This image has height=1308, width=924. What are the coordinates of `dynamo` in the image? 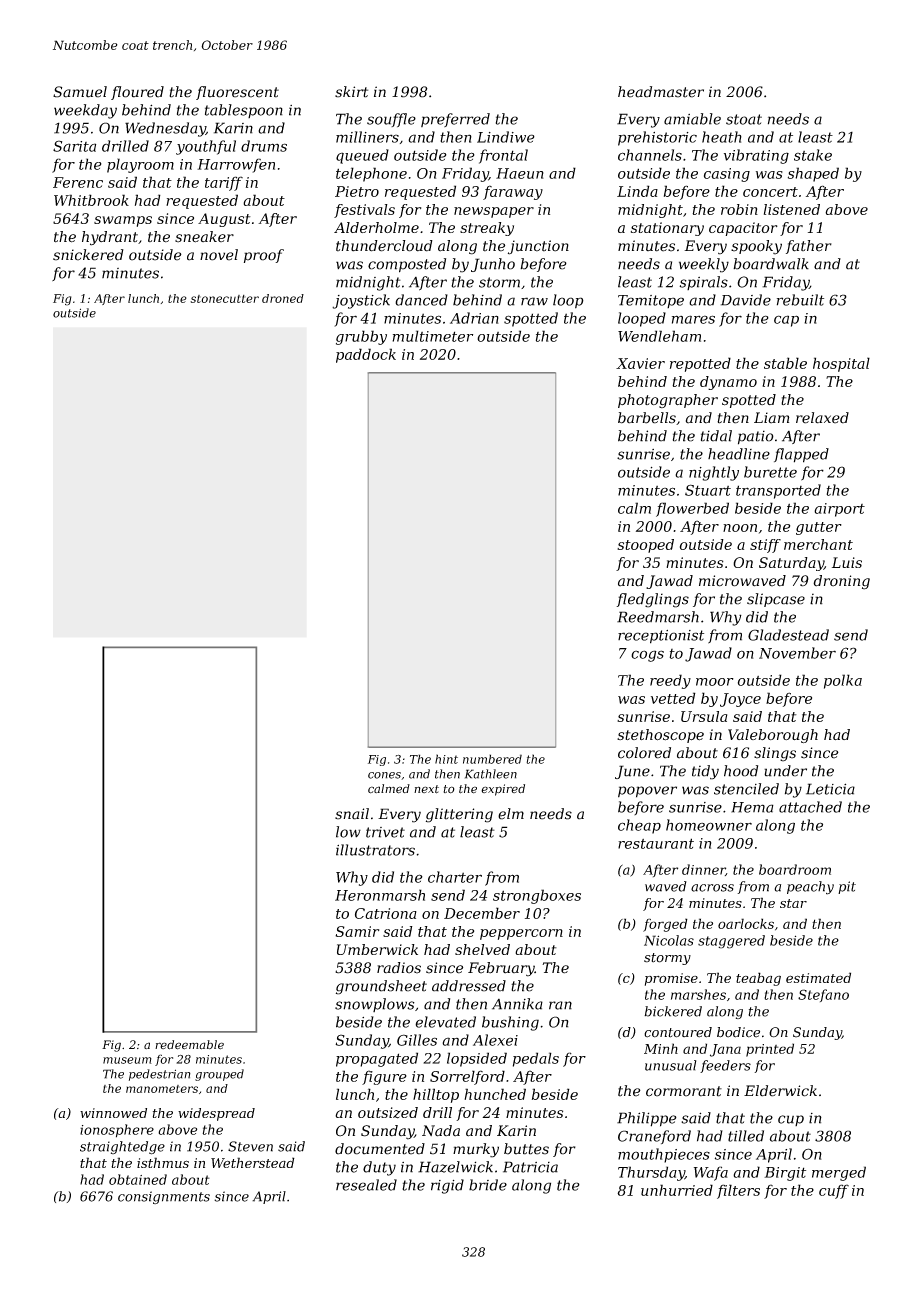 It's located at (728, 383).
